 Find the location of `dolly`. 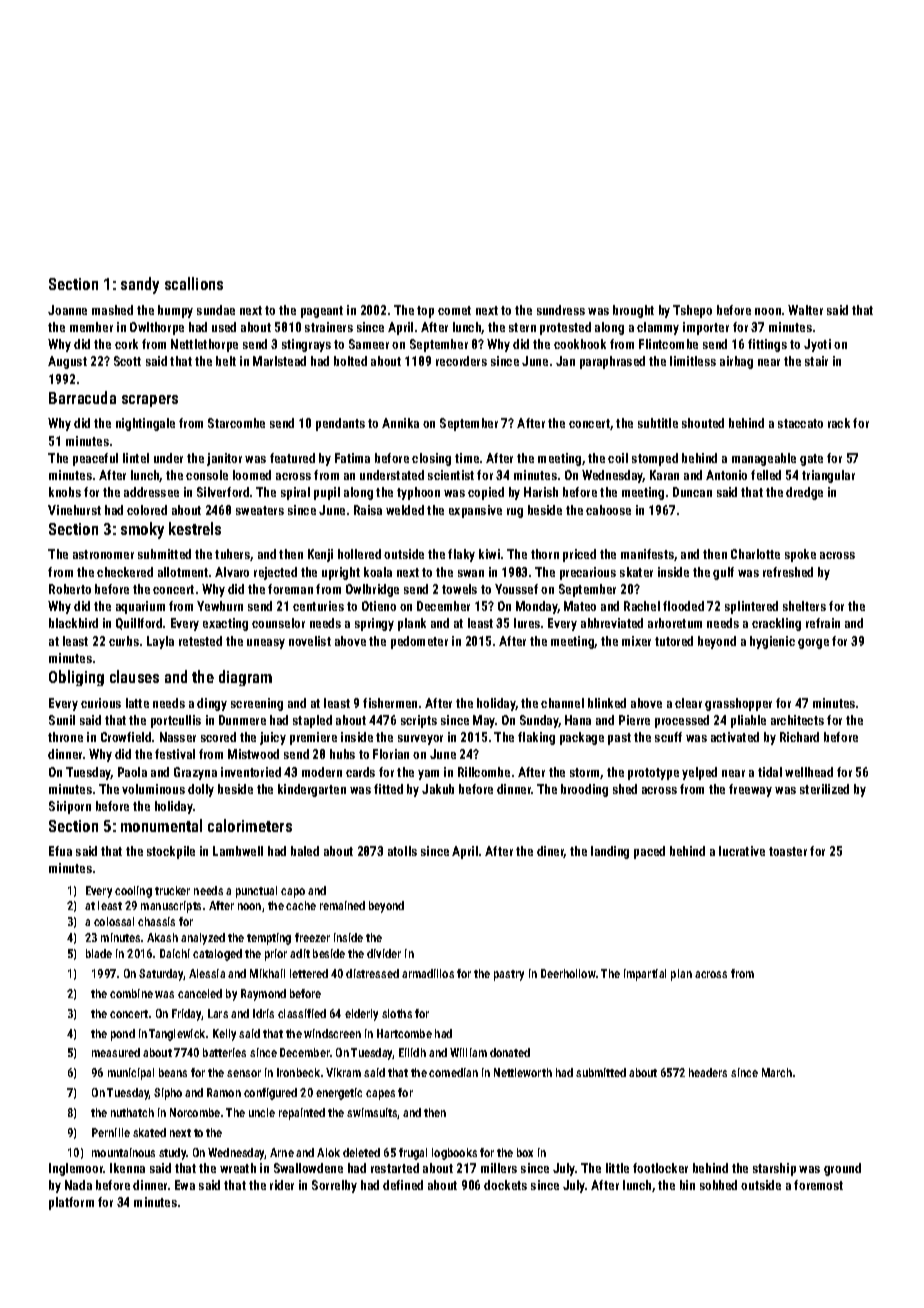

dolly is located at coordinates (201, 790).
